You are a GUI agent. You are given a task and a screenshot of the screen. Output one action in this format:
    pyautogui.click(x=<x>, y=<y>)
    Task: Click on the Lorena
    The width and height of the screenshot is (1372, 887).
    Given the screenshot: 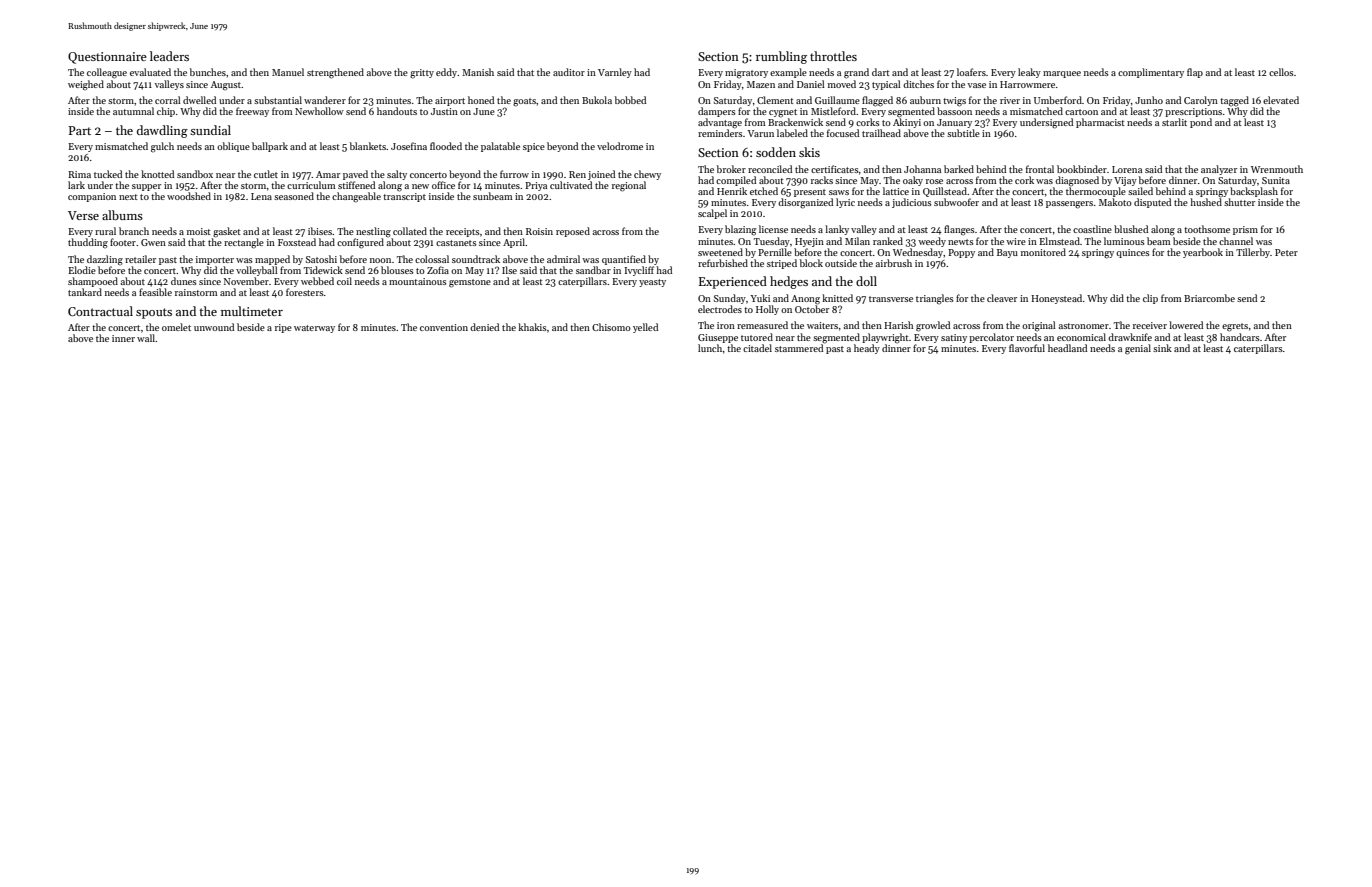 What is the action you would take?
    pyautogui.click(x=1127, y=169)
